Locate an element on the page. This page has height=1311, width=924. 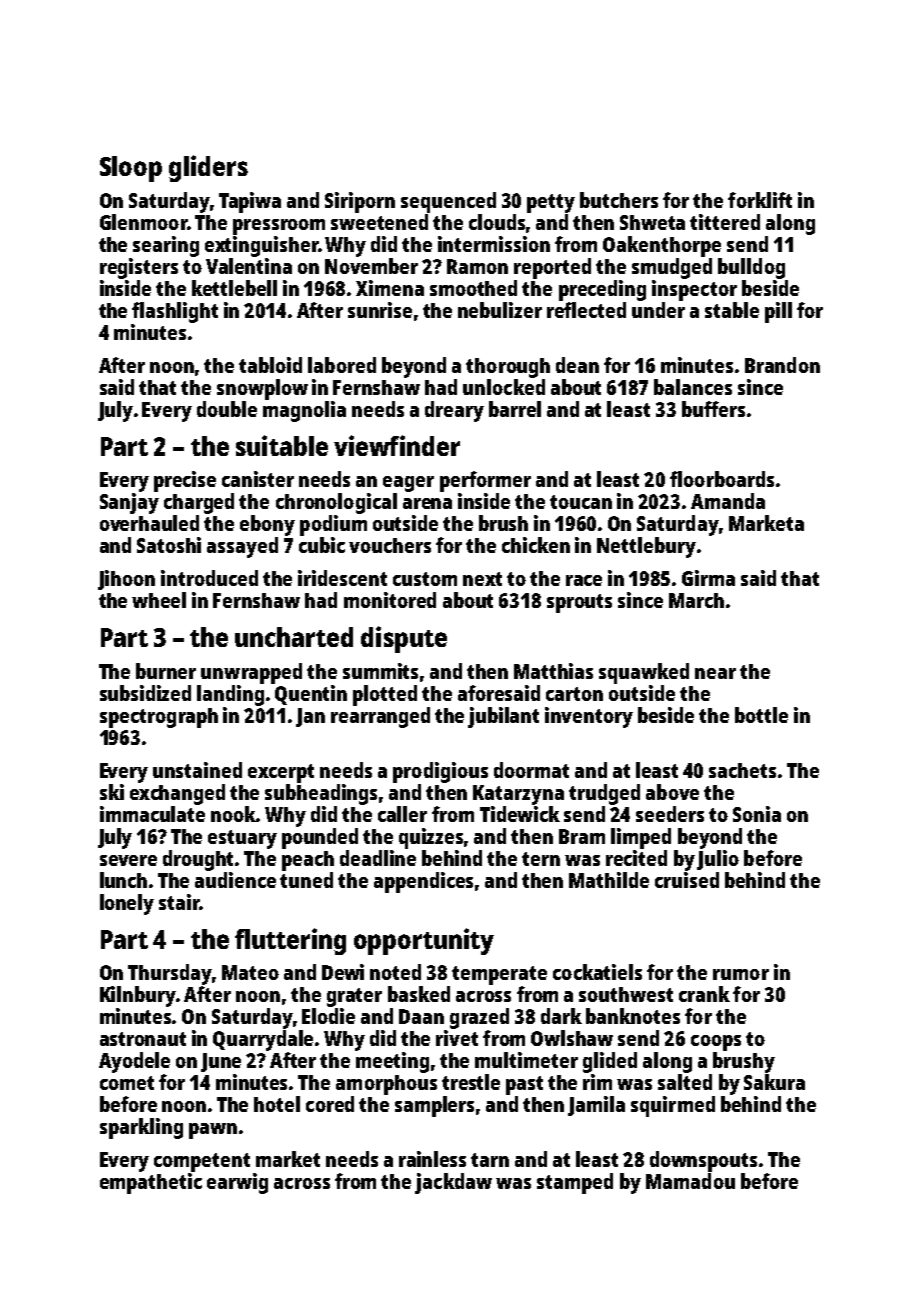
opportunity is located at coordinates (424, 941).
